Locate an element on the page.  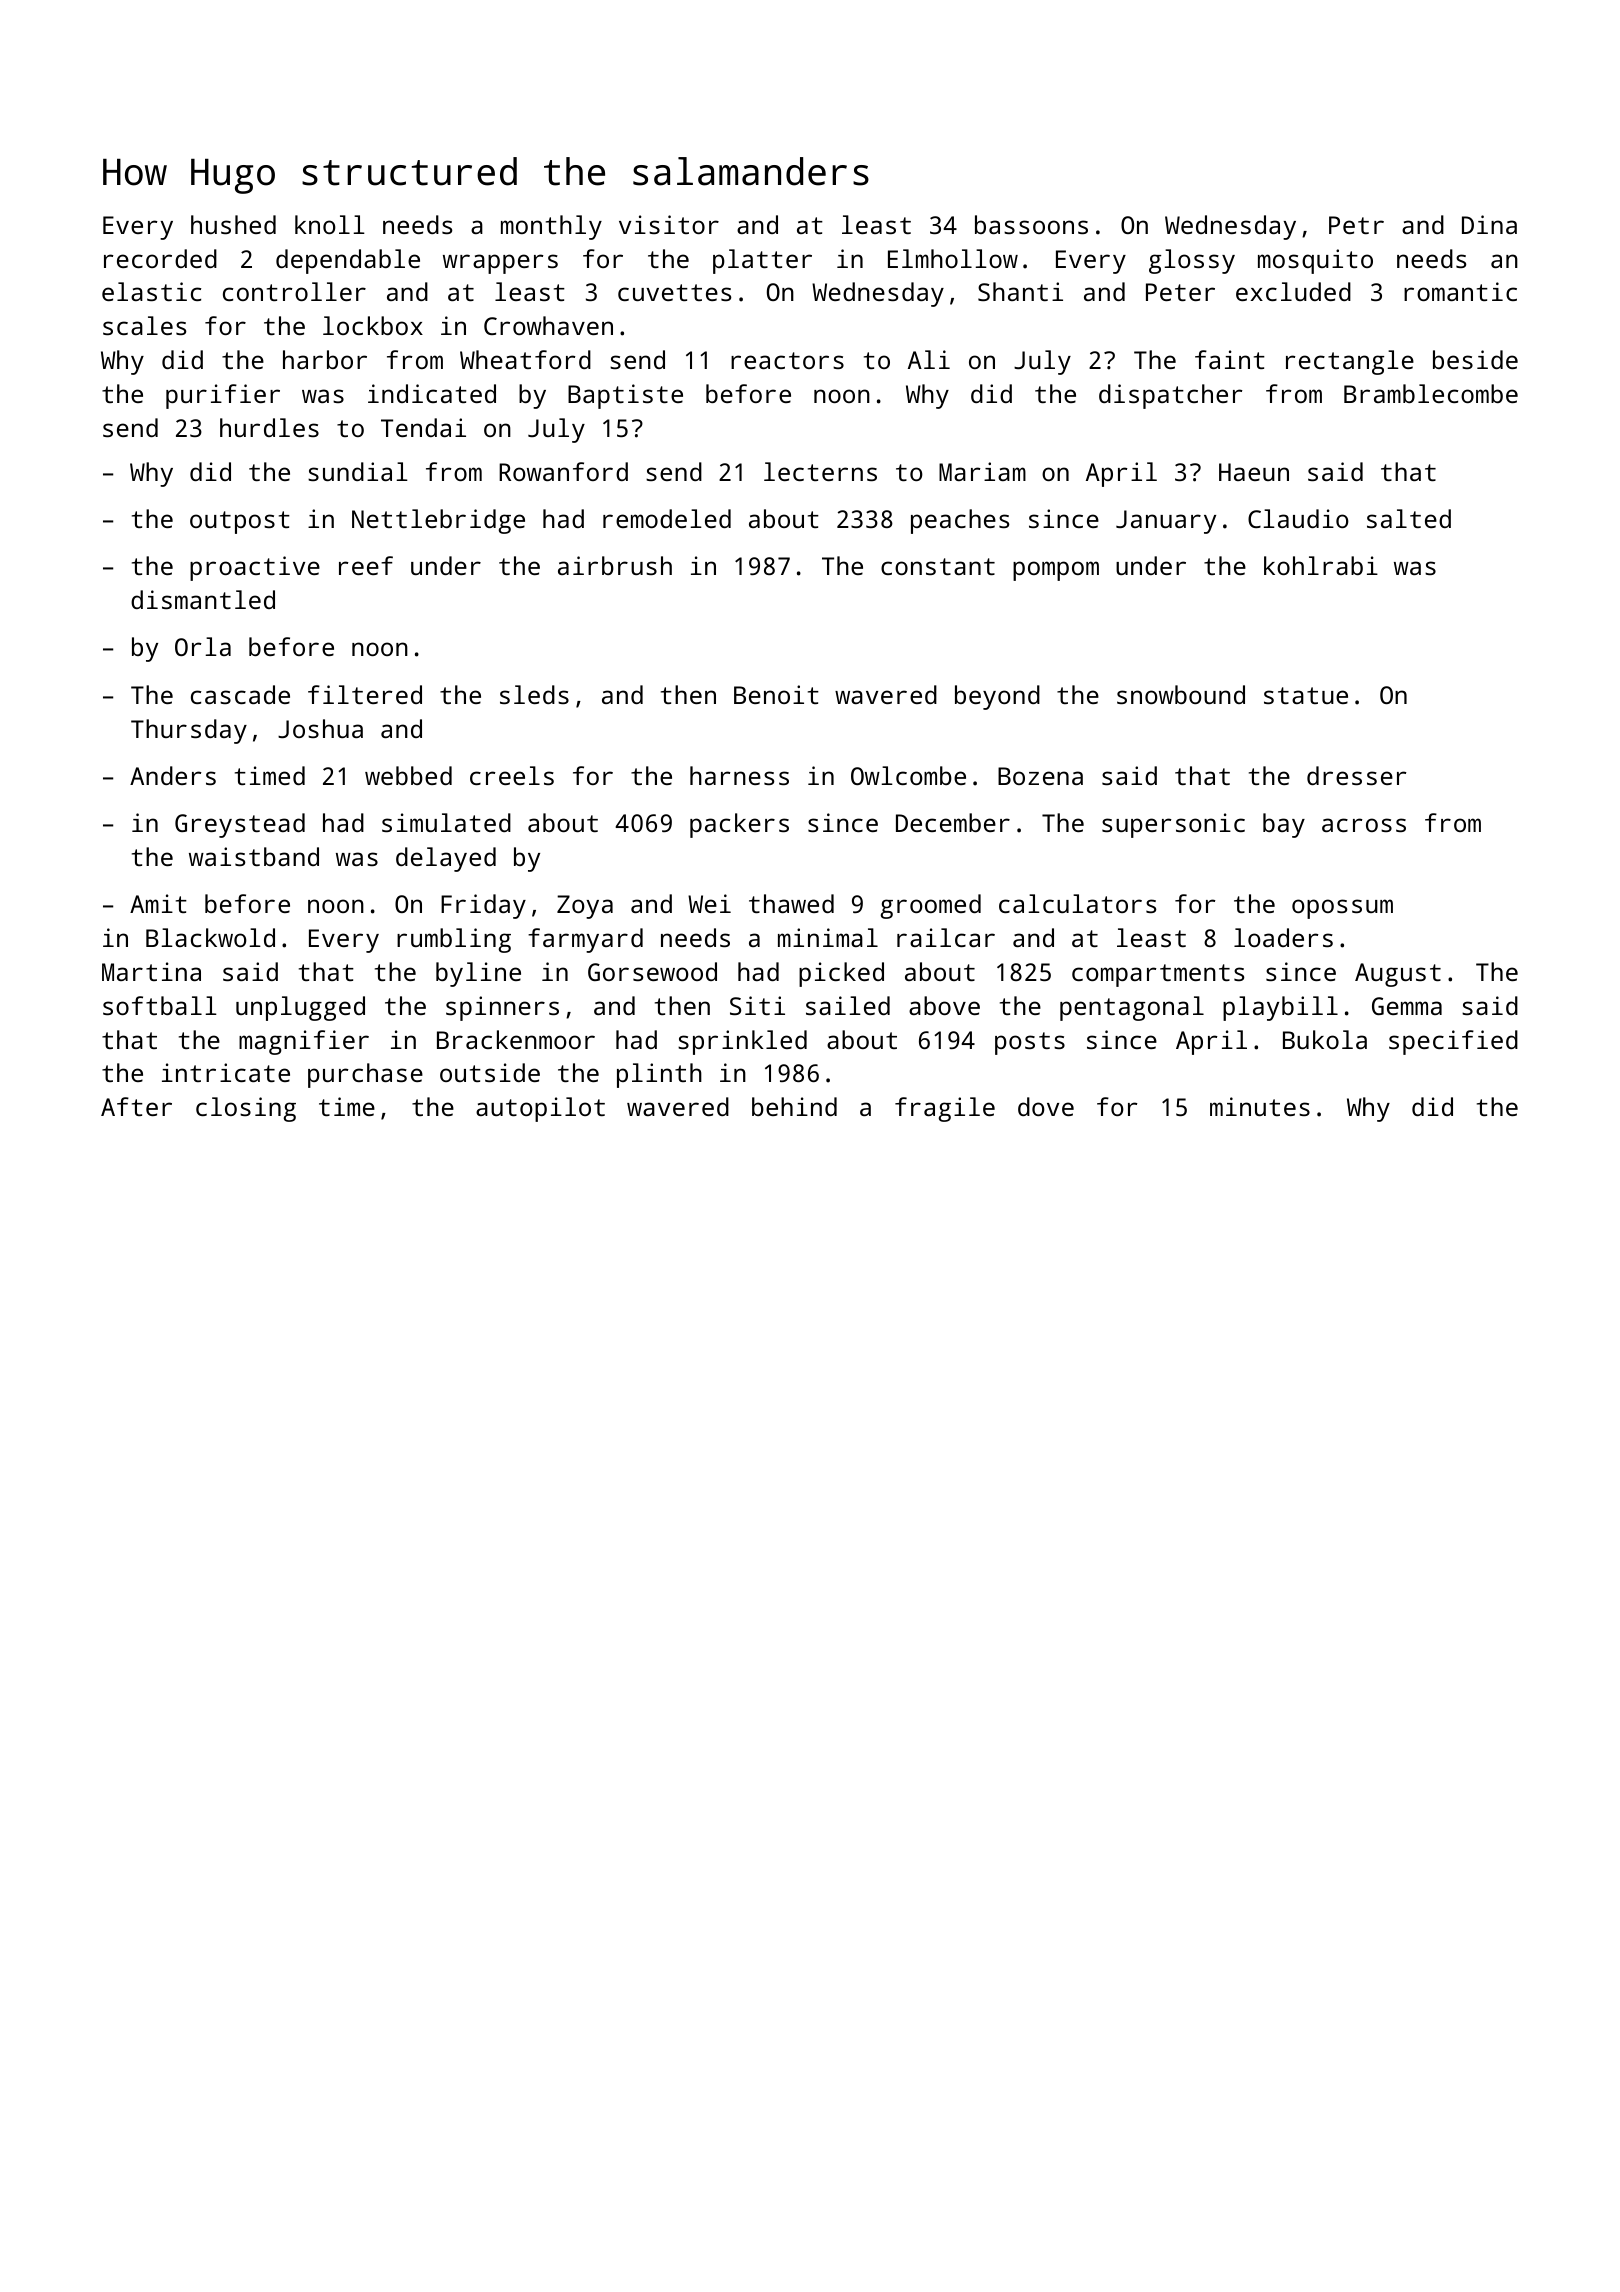
Brackenmoor is located at coordinates (516, 1039).
